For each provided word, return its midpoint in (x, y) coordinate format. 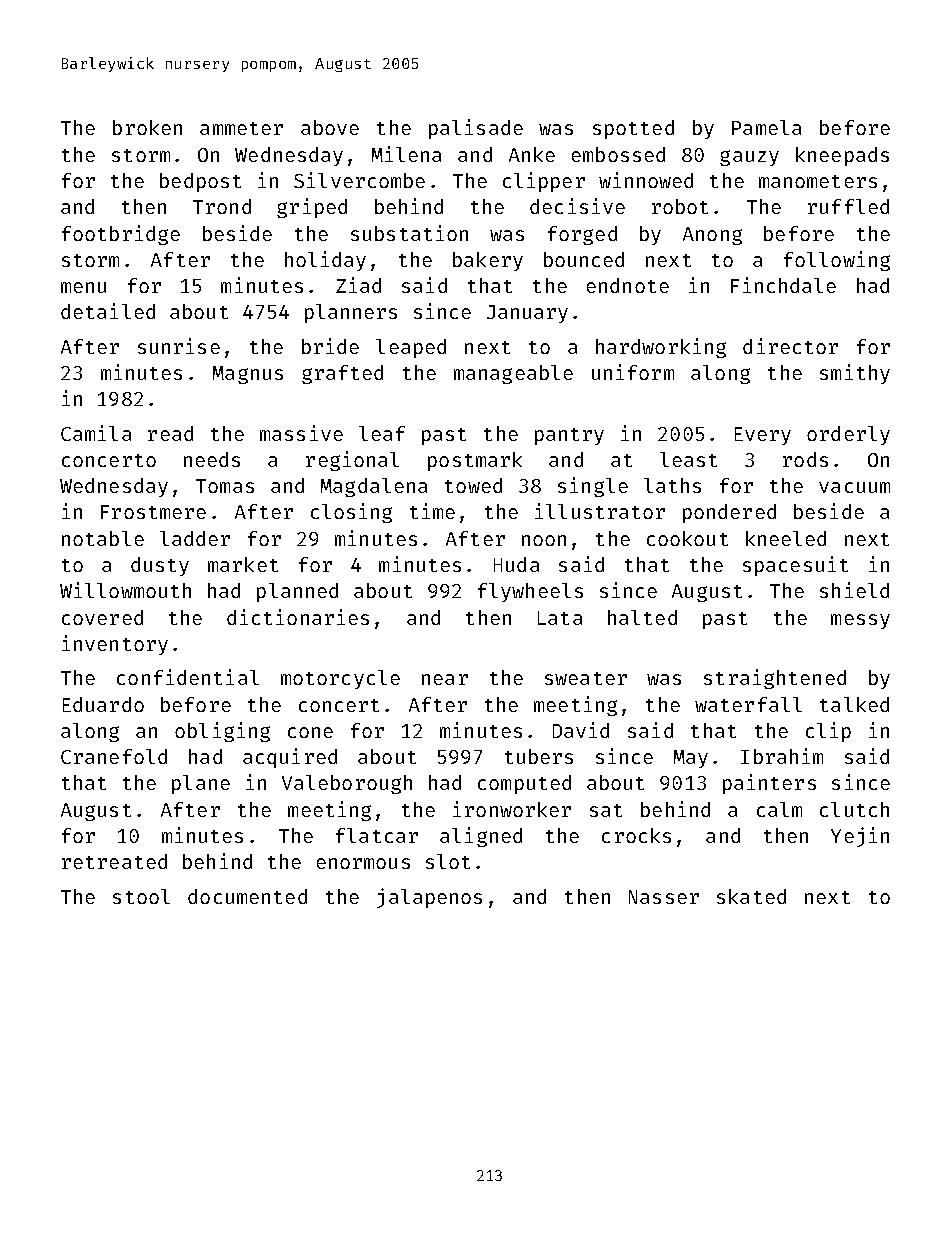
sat (606, 810)
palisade (476, 129)
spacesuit (795, 566)
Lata (560, 618)
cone (310, 732)
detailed (108, 311)
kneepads (842, 156)
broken (147, 127)
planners (351, 313)
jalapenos (429, 898)
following (837, 261)
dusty (160, 566)
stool (141, 896)
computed (524, 784)
